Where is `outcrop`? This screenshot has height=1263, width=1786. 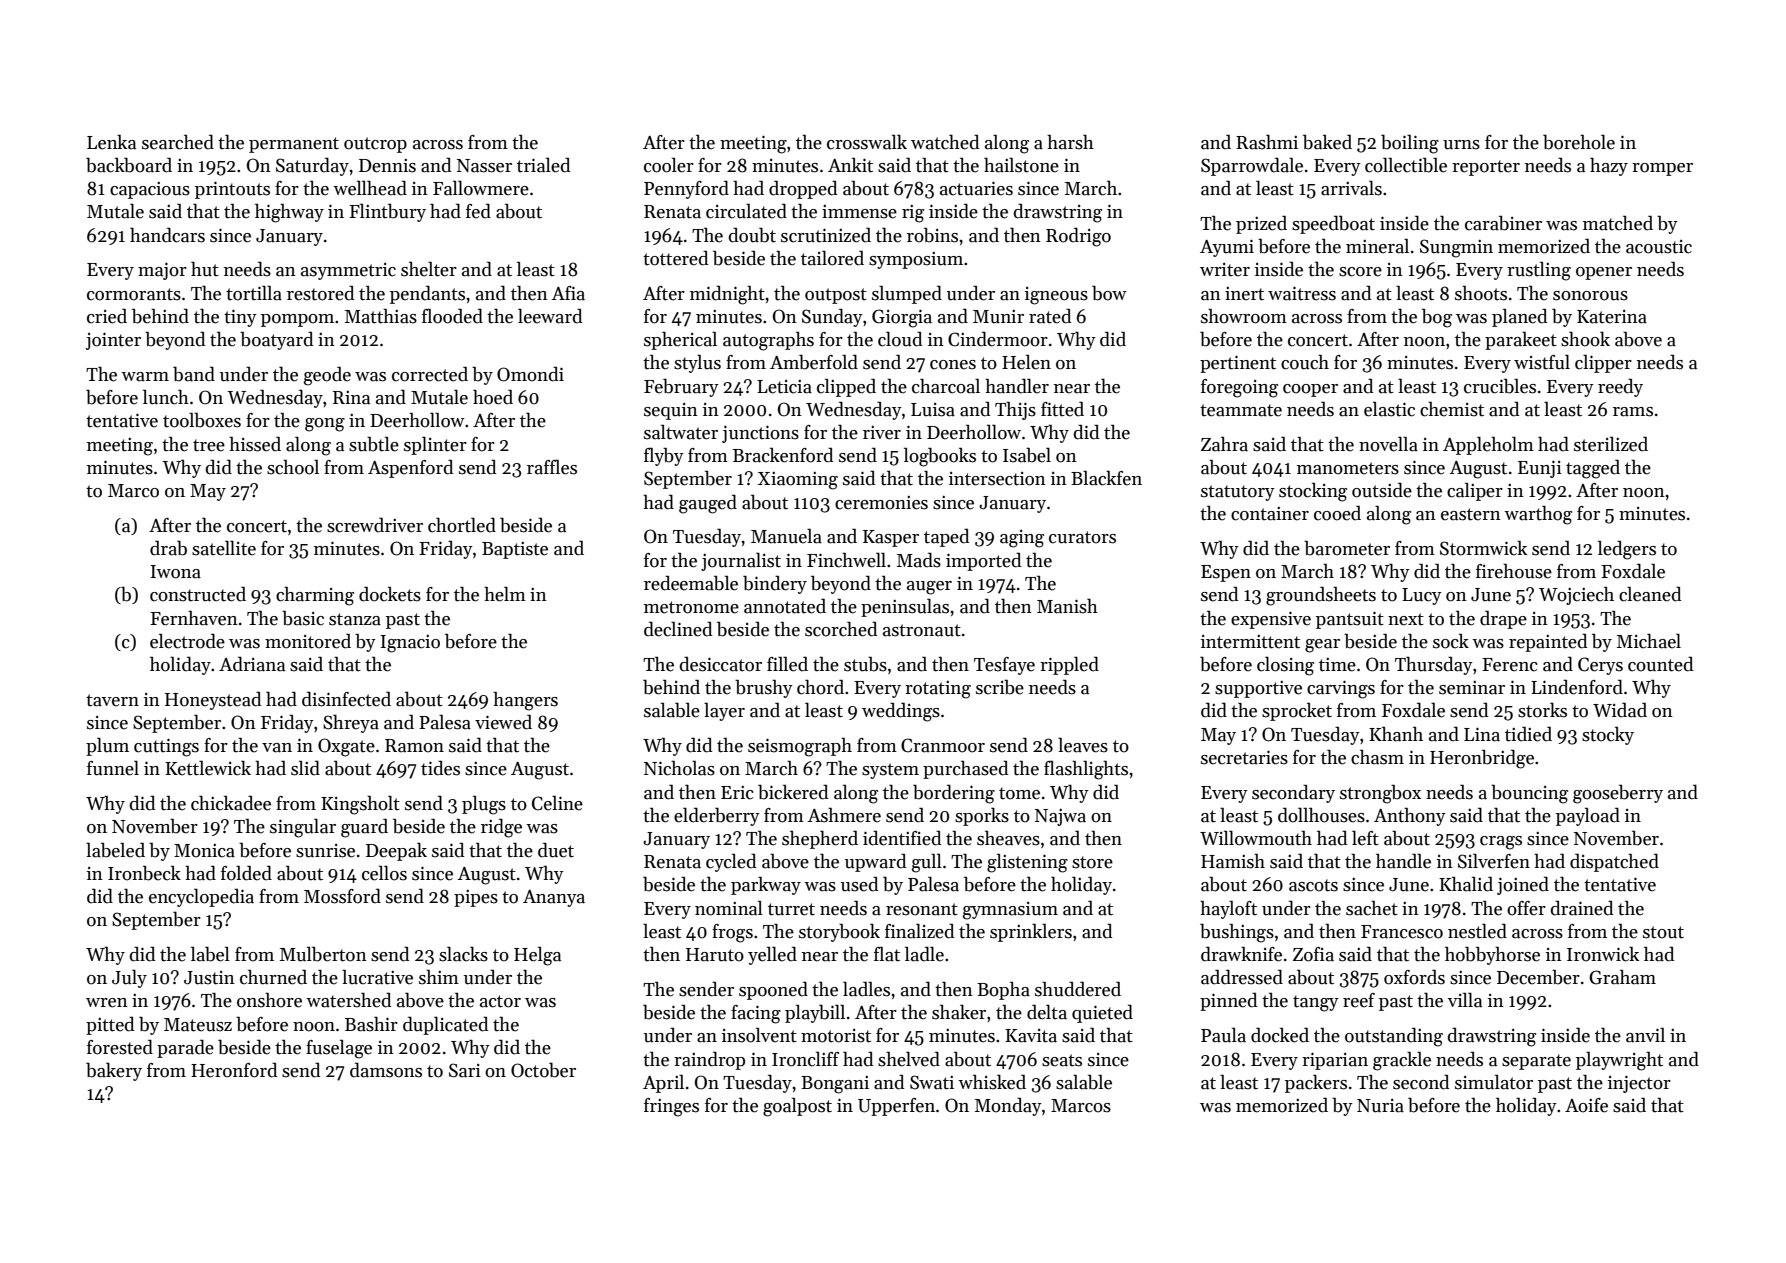
outcrop is located at coordinates (375, 145).
